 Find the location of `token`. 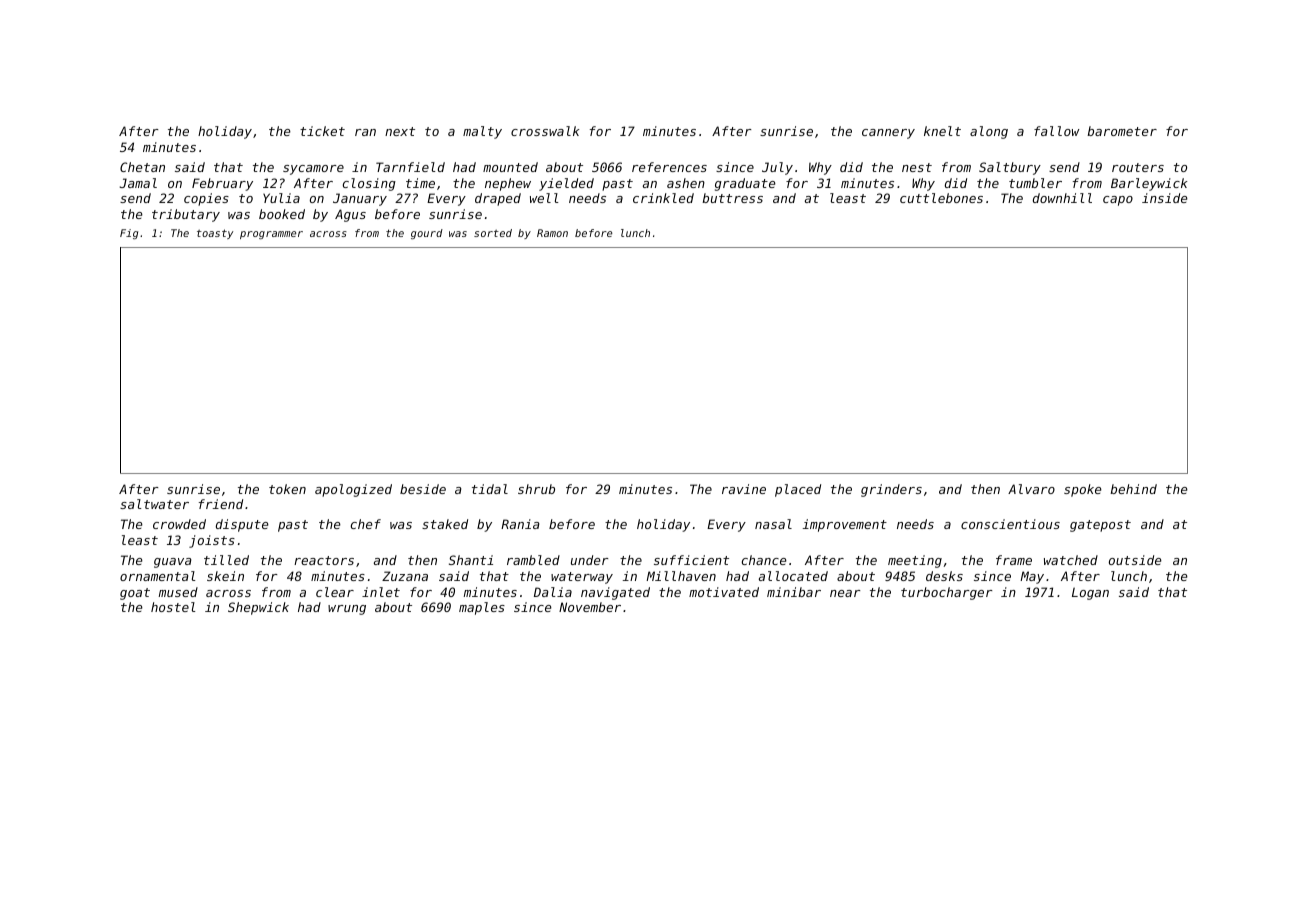

token is located at coordinates (287, 489).
